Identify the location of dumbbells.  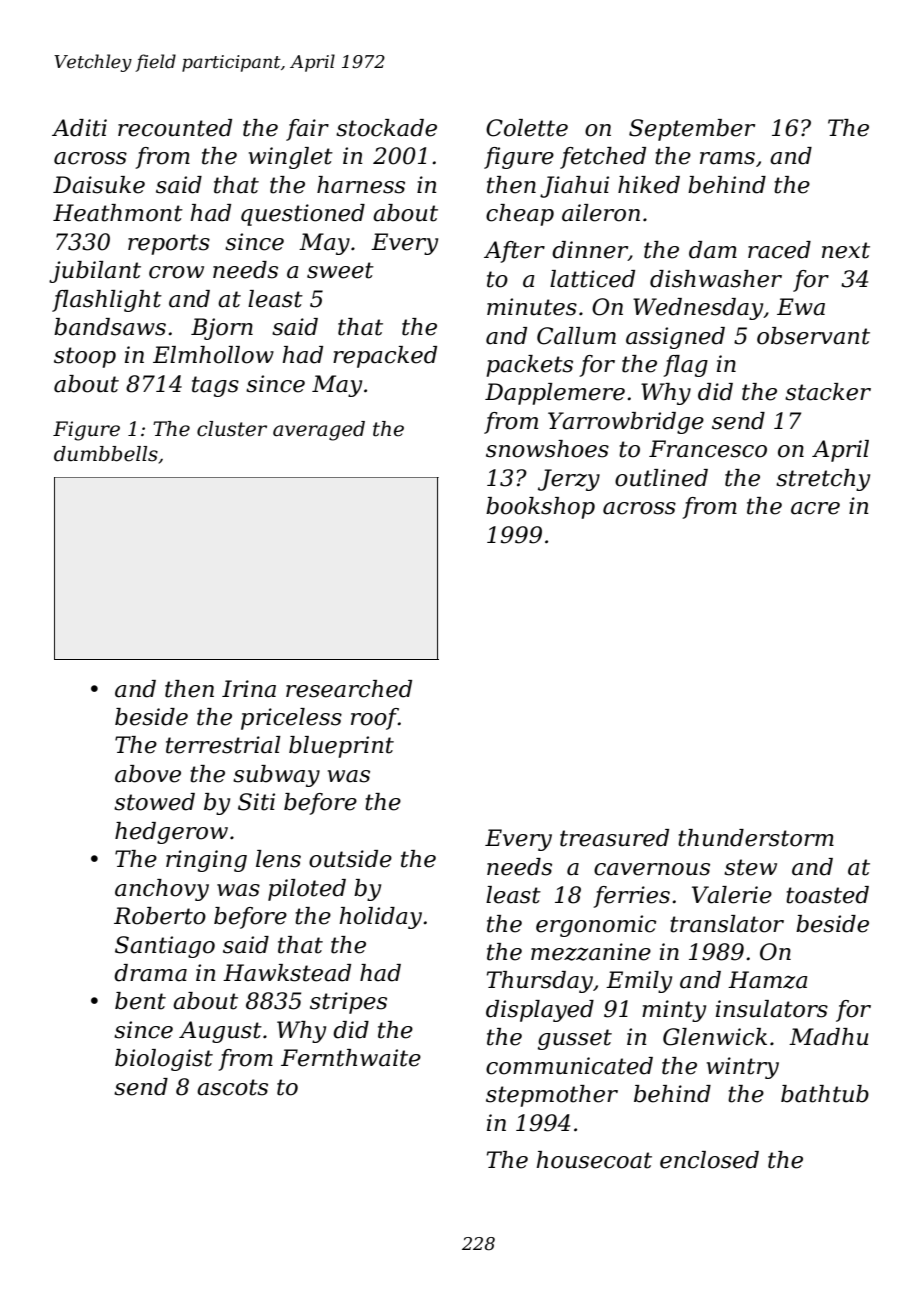
(106, 454).
